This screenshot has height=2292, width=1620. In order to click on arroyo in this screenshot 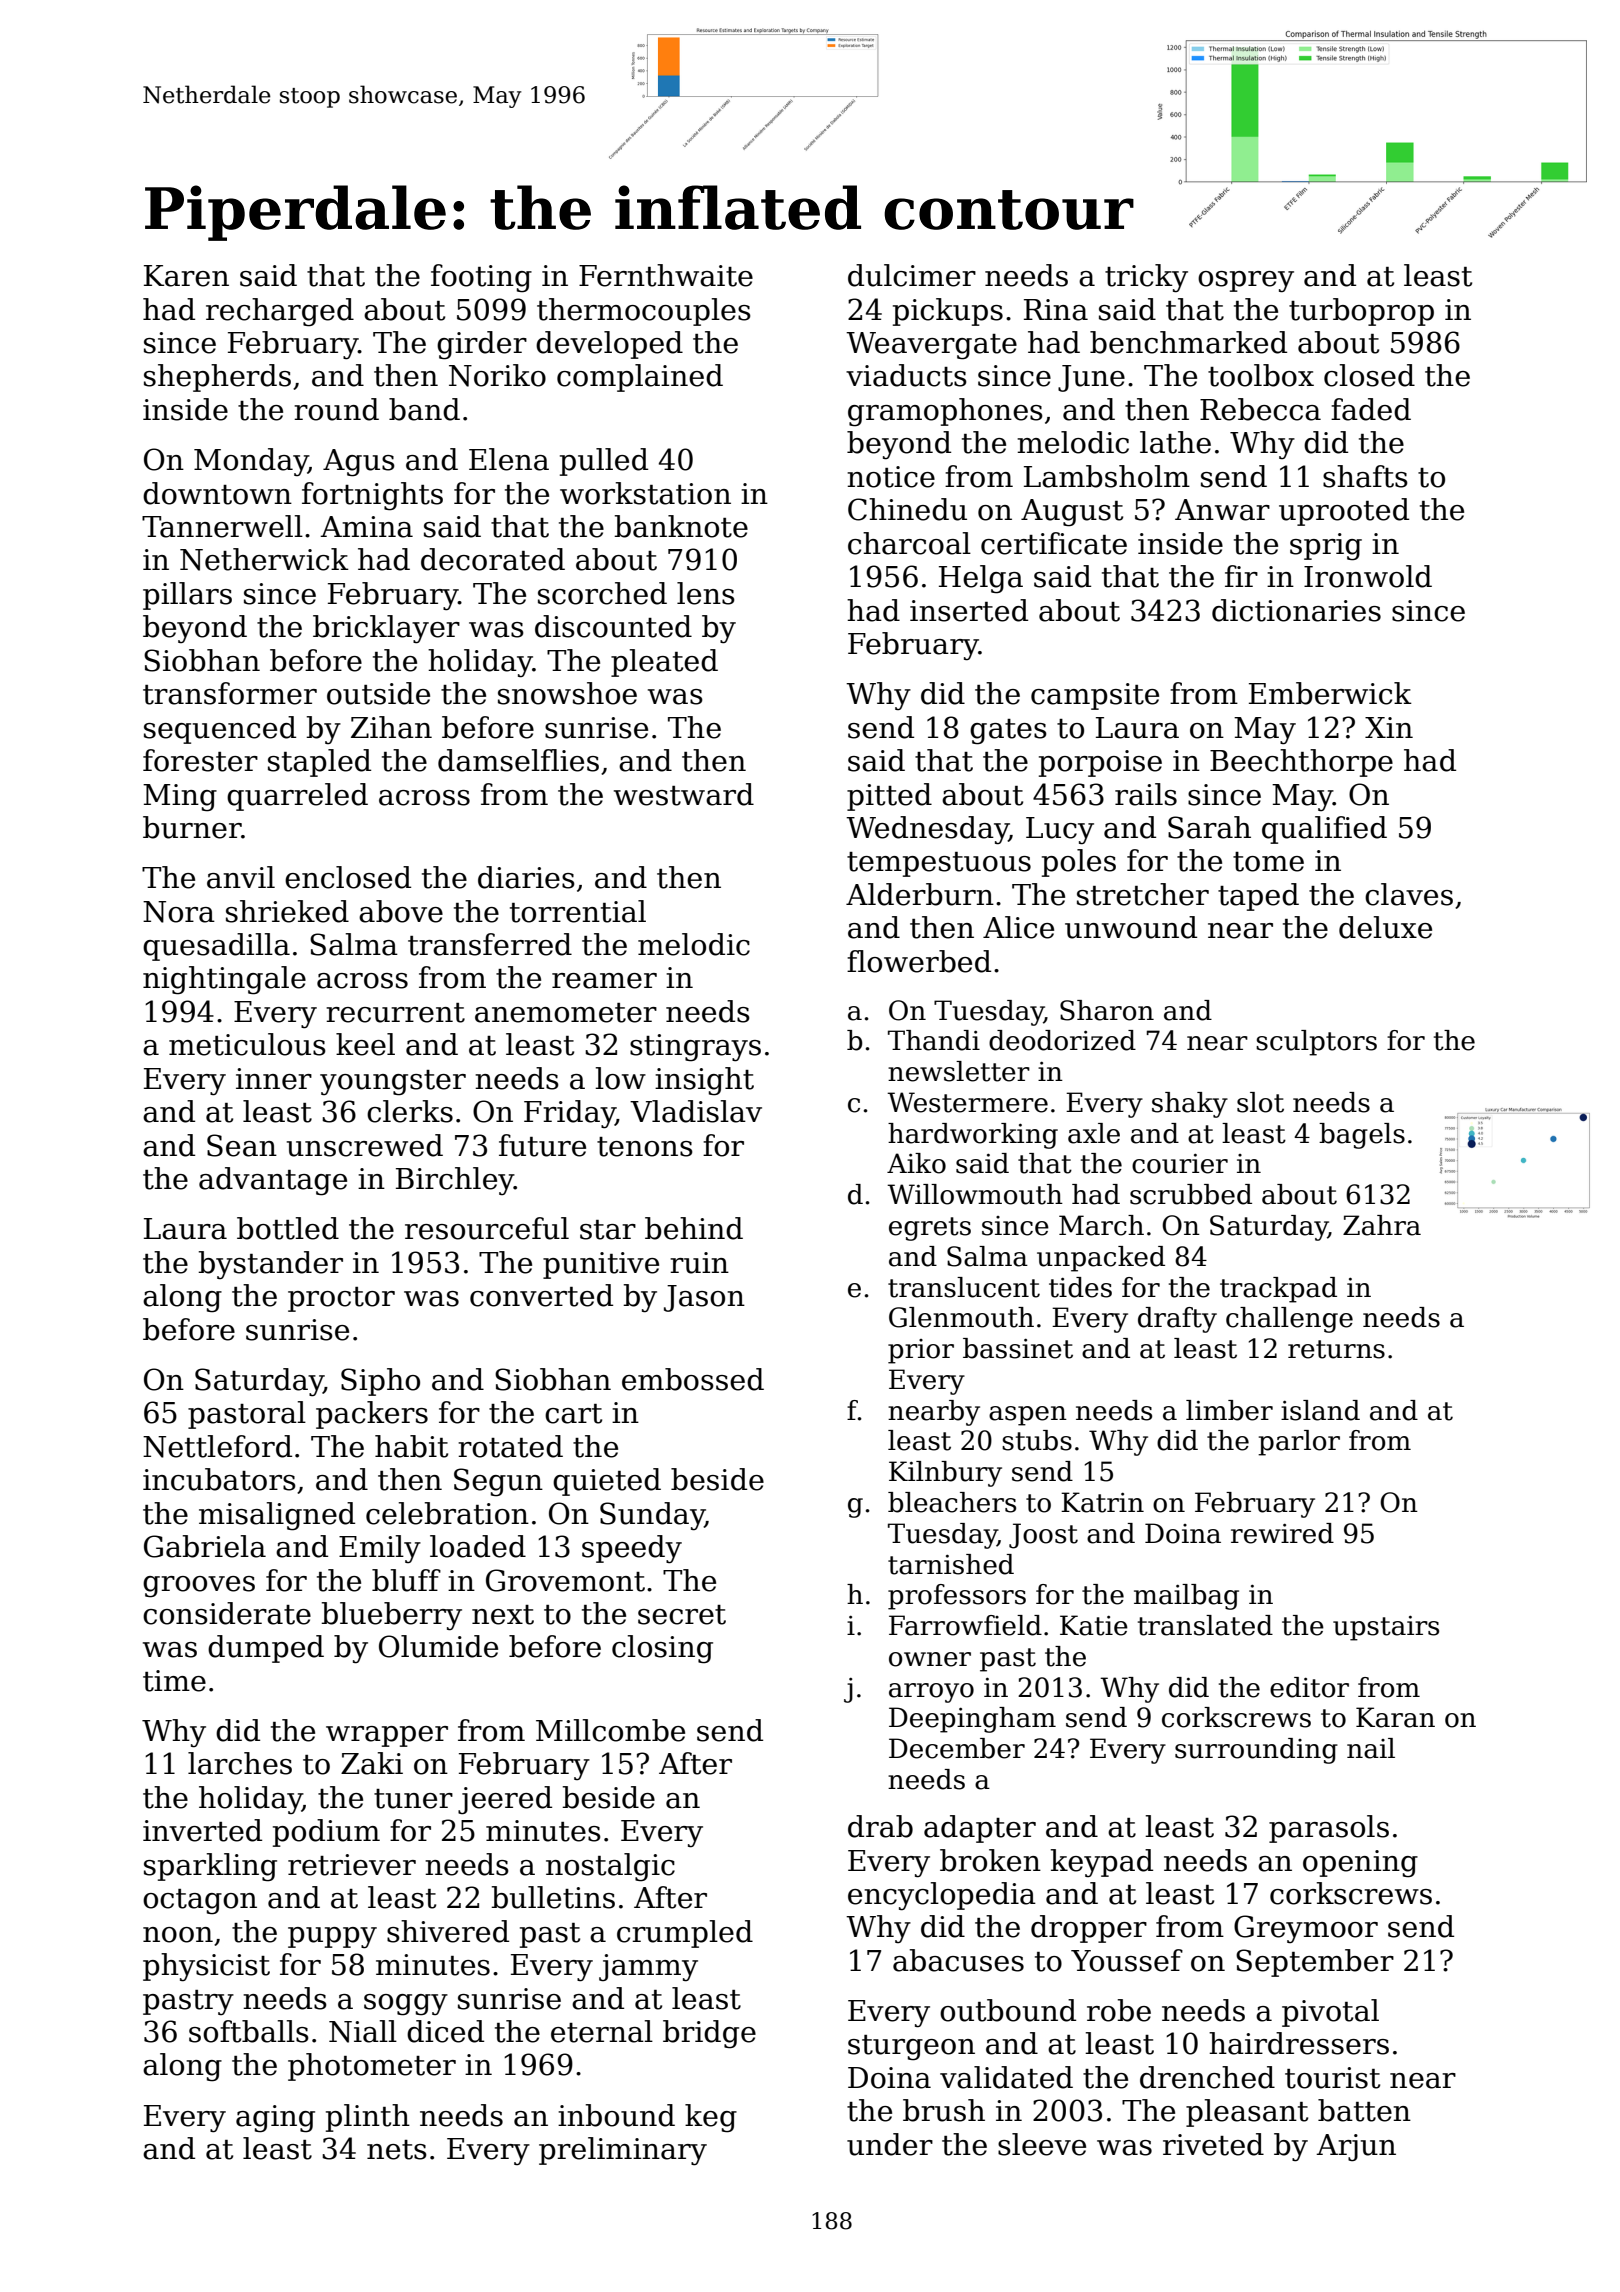, I will do `click(931, 1693)`.
